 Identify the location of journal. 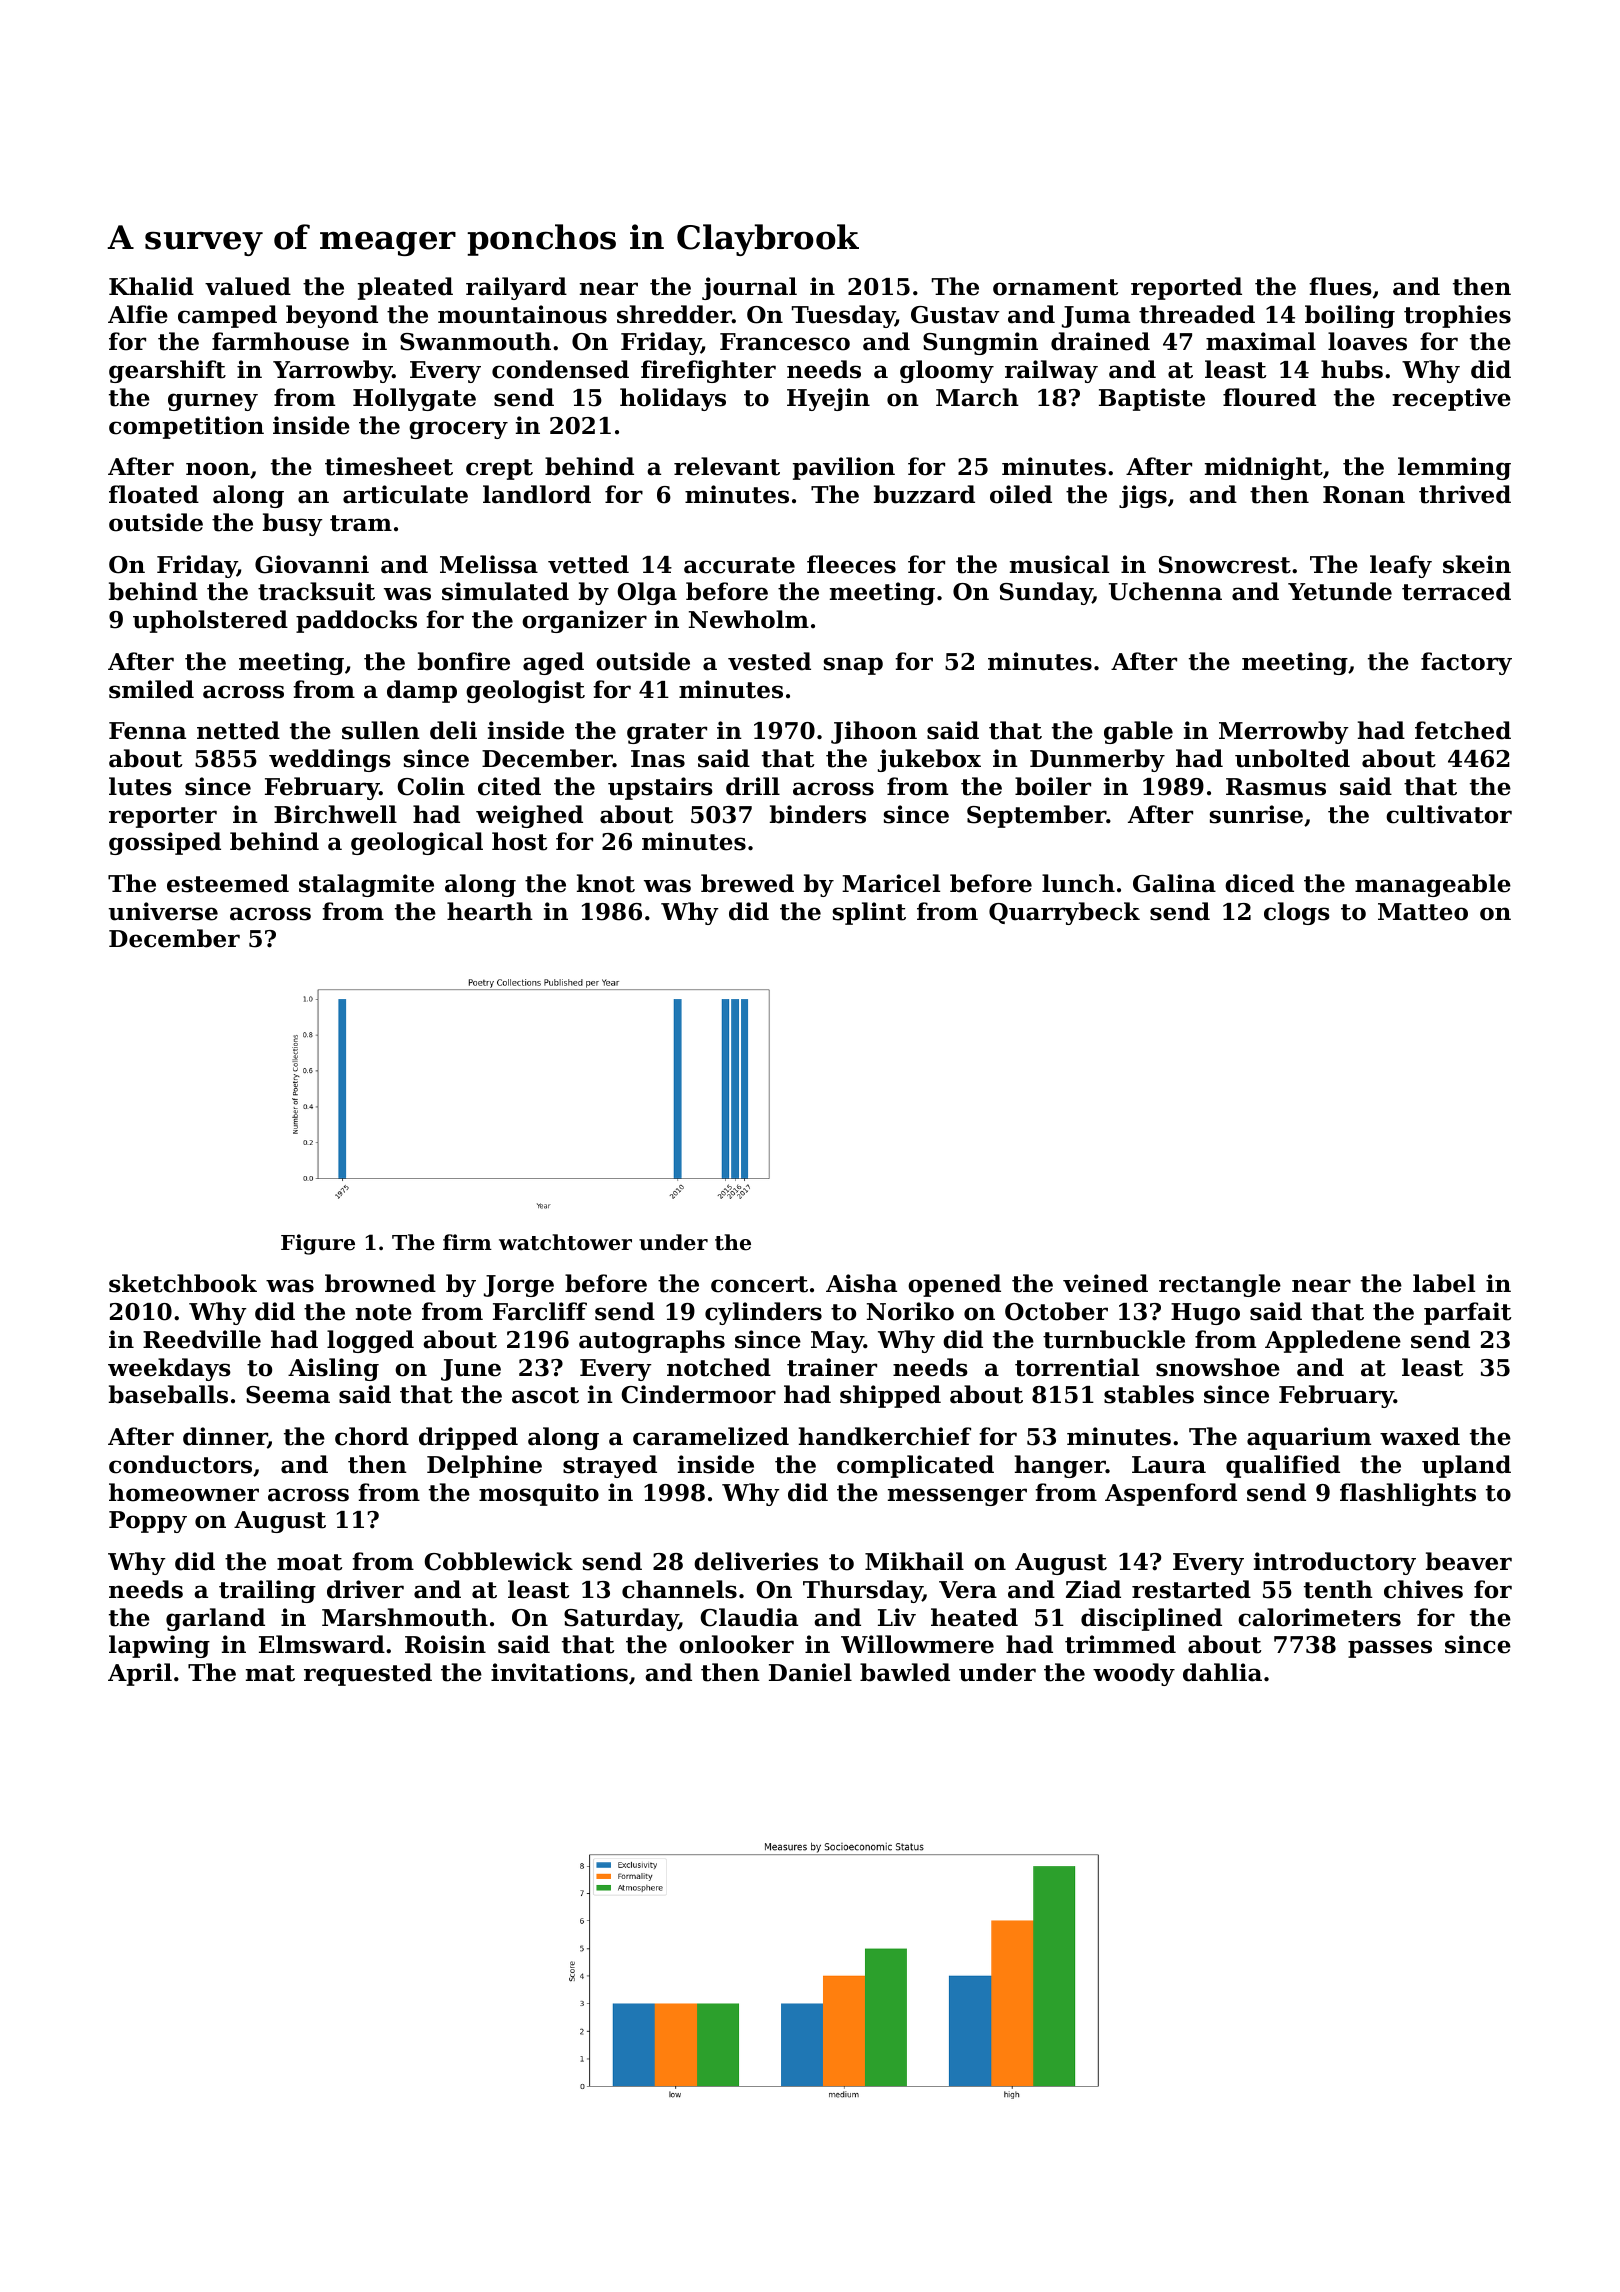
(749, 288).
